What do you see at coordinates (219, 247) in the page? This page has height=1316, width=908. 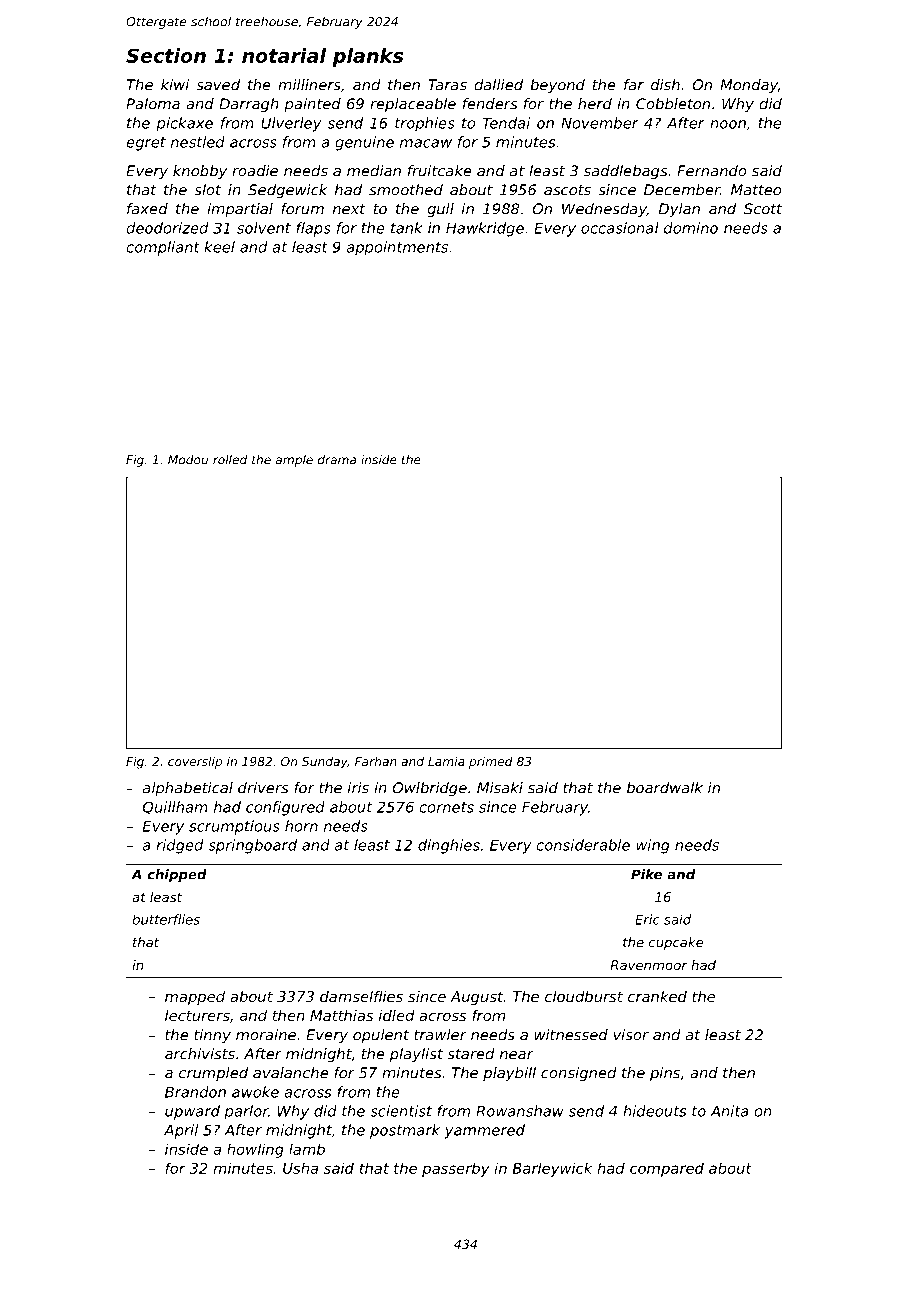 I see `keel` at bounding box center [219, 247].
